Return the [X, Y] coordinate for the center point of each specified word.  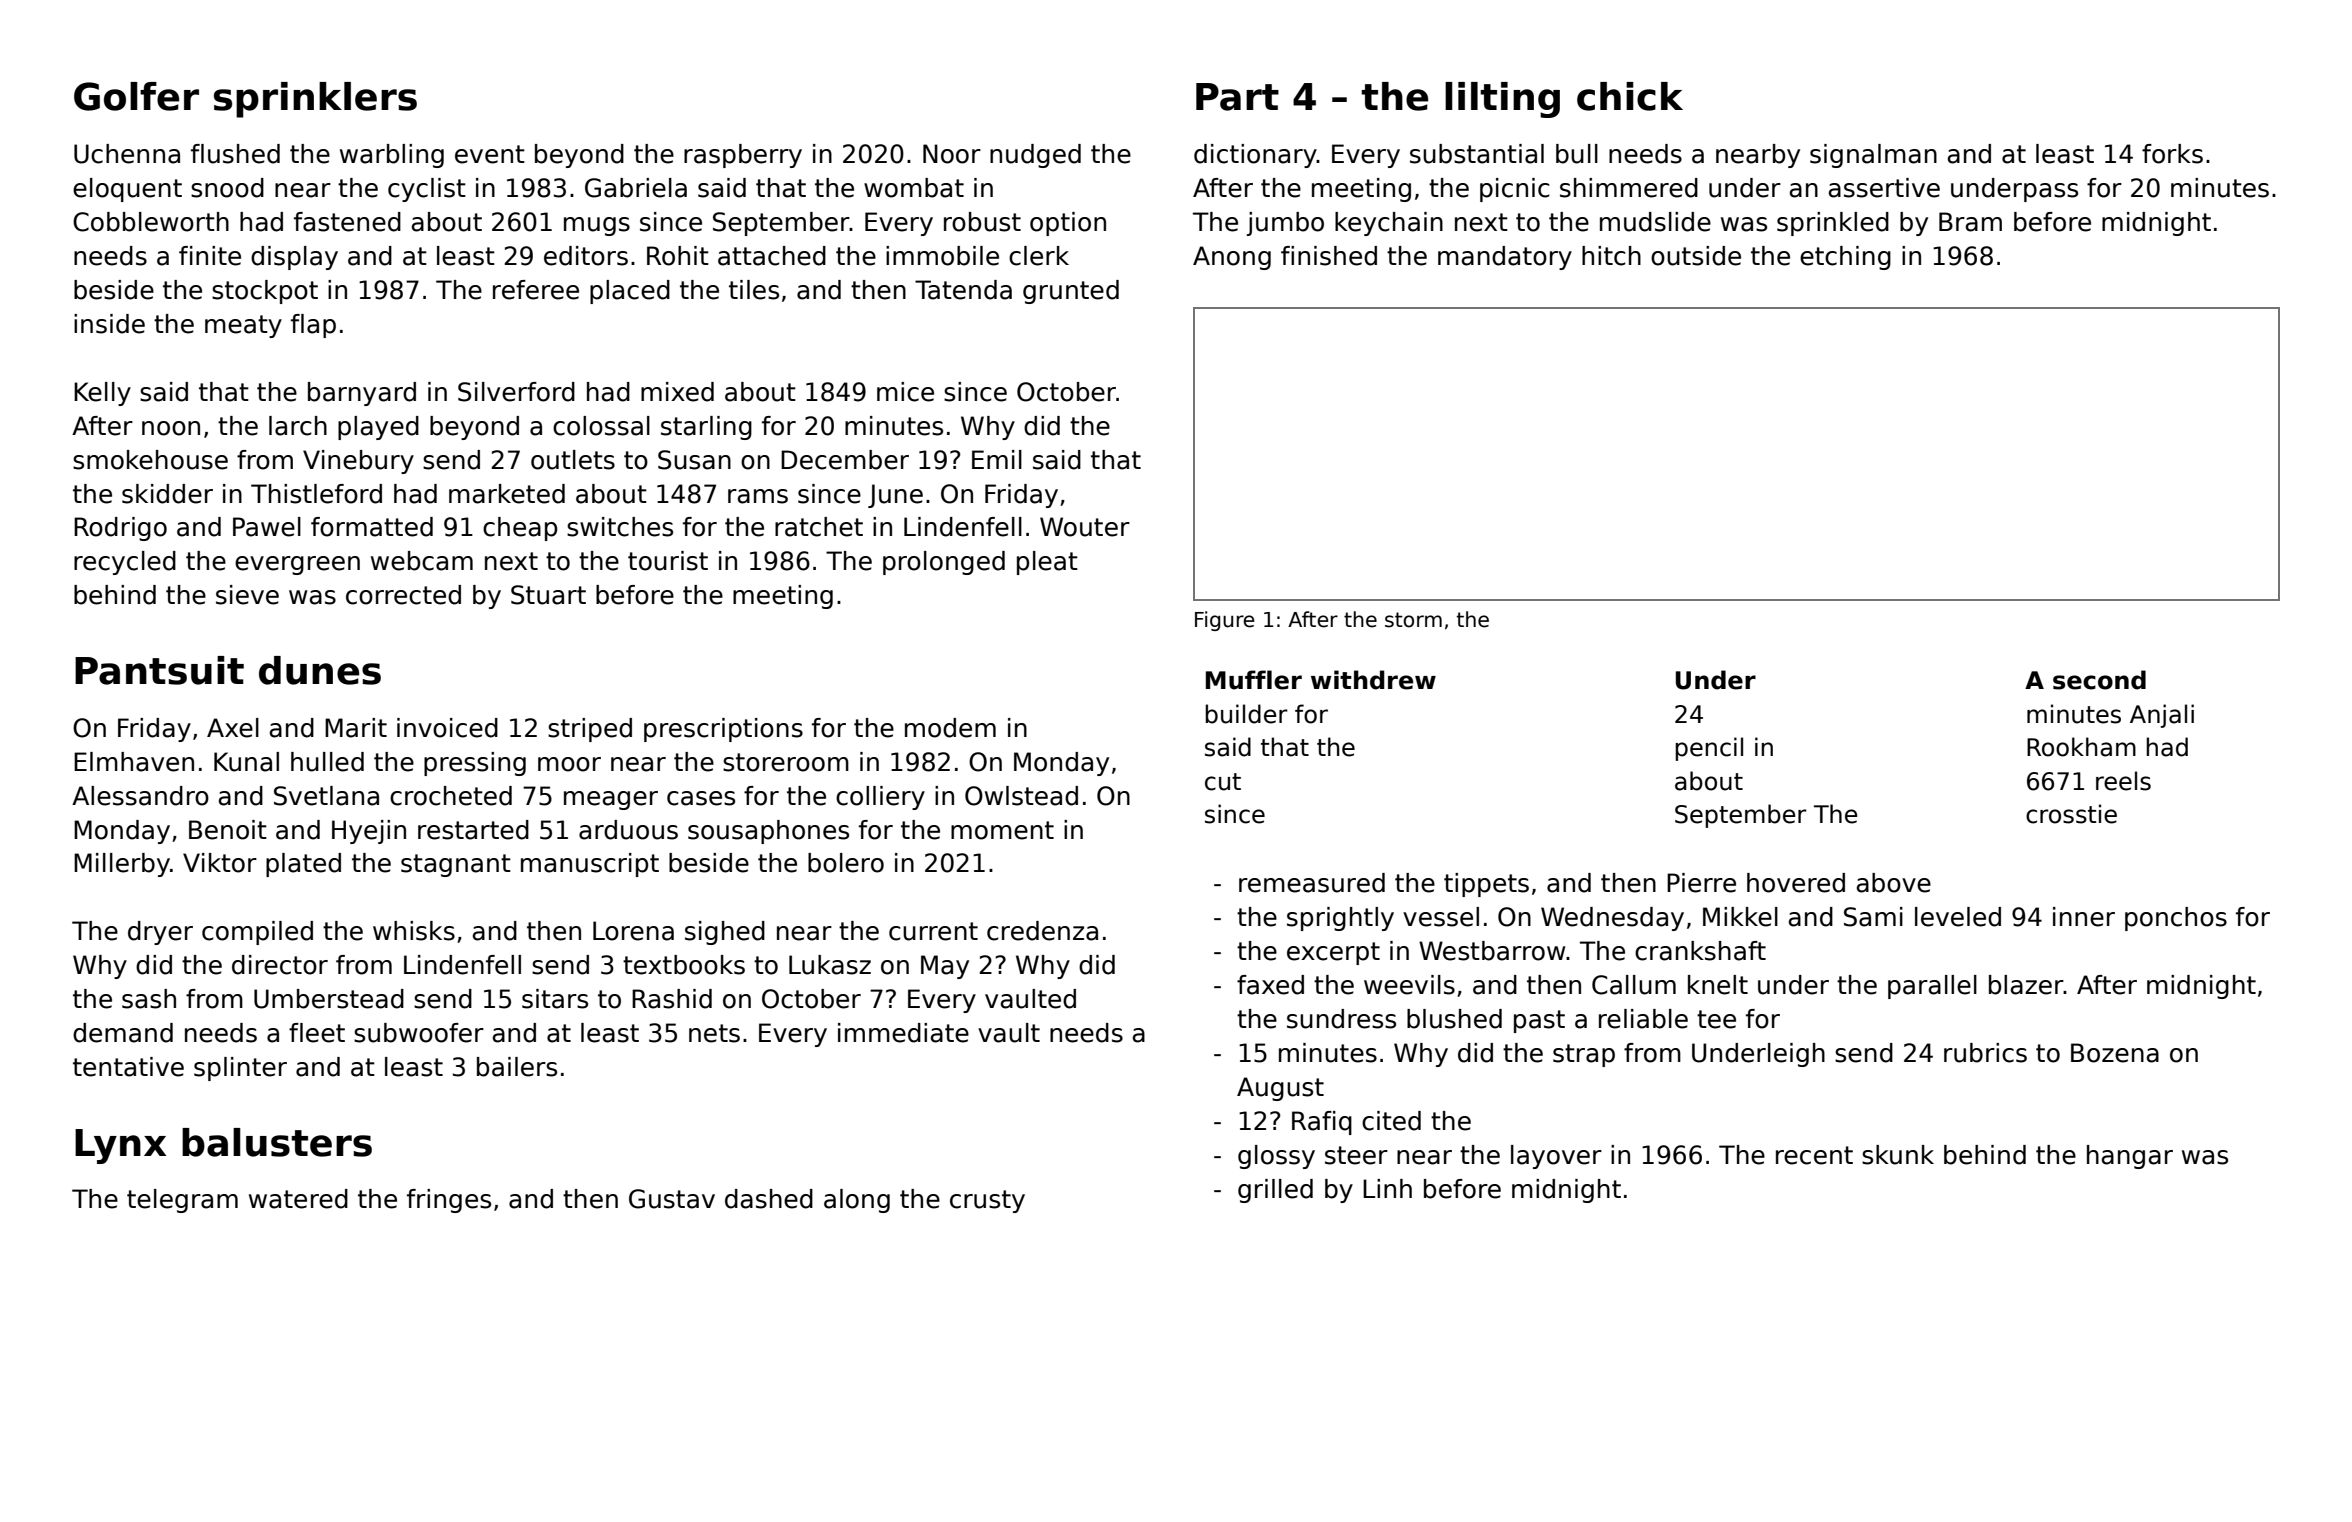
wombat [914, 188]
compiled [257, 933]
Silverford [516, 392]
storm [1413, 620]
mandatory [1505, 258]
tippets [1486, 885]
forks [2172, 154]
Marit [356, 728]
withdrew [1373, 680]
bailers [517, 1067]
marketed [507, 494]
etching [1845, 258]
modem [950, 728]
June [895, 496]
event [490, 154]
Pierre [1701, 883]
